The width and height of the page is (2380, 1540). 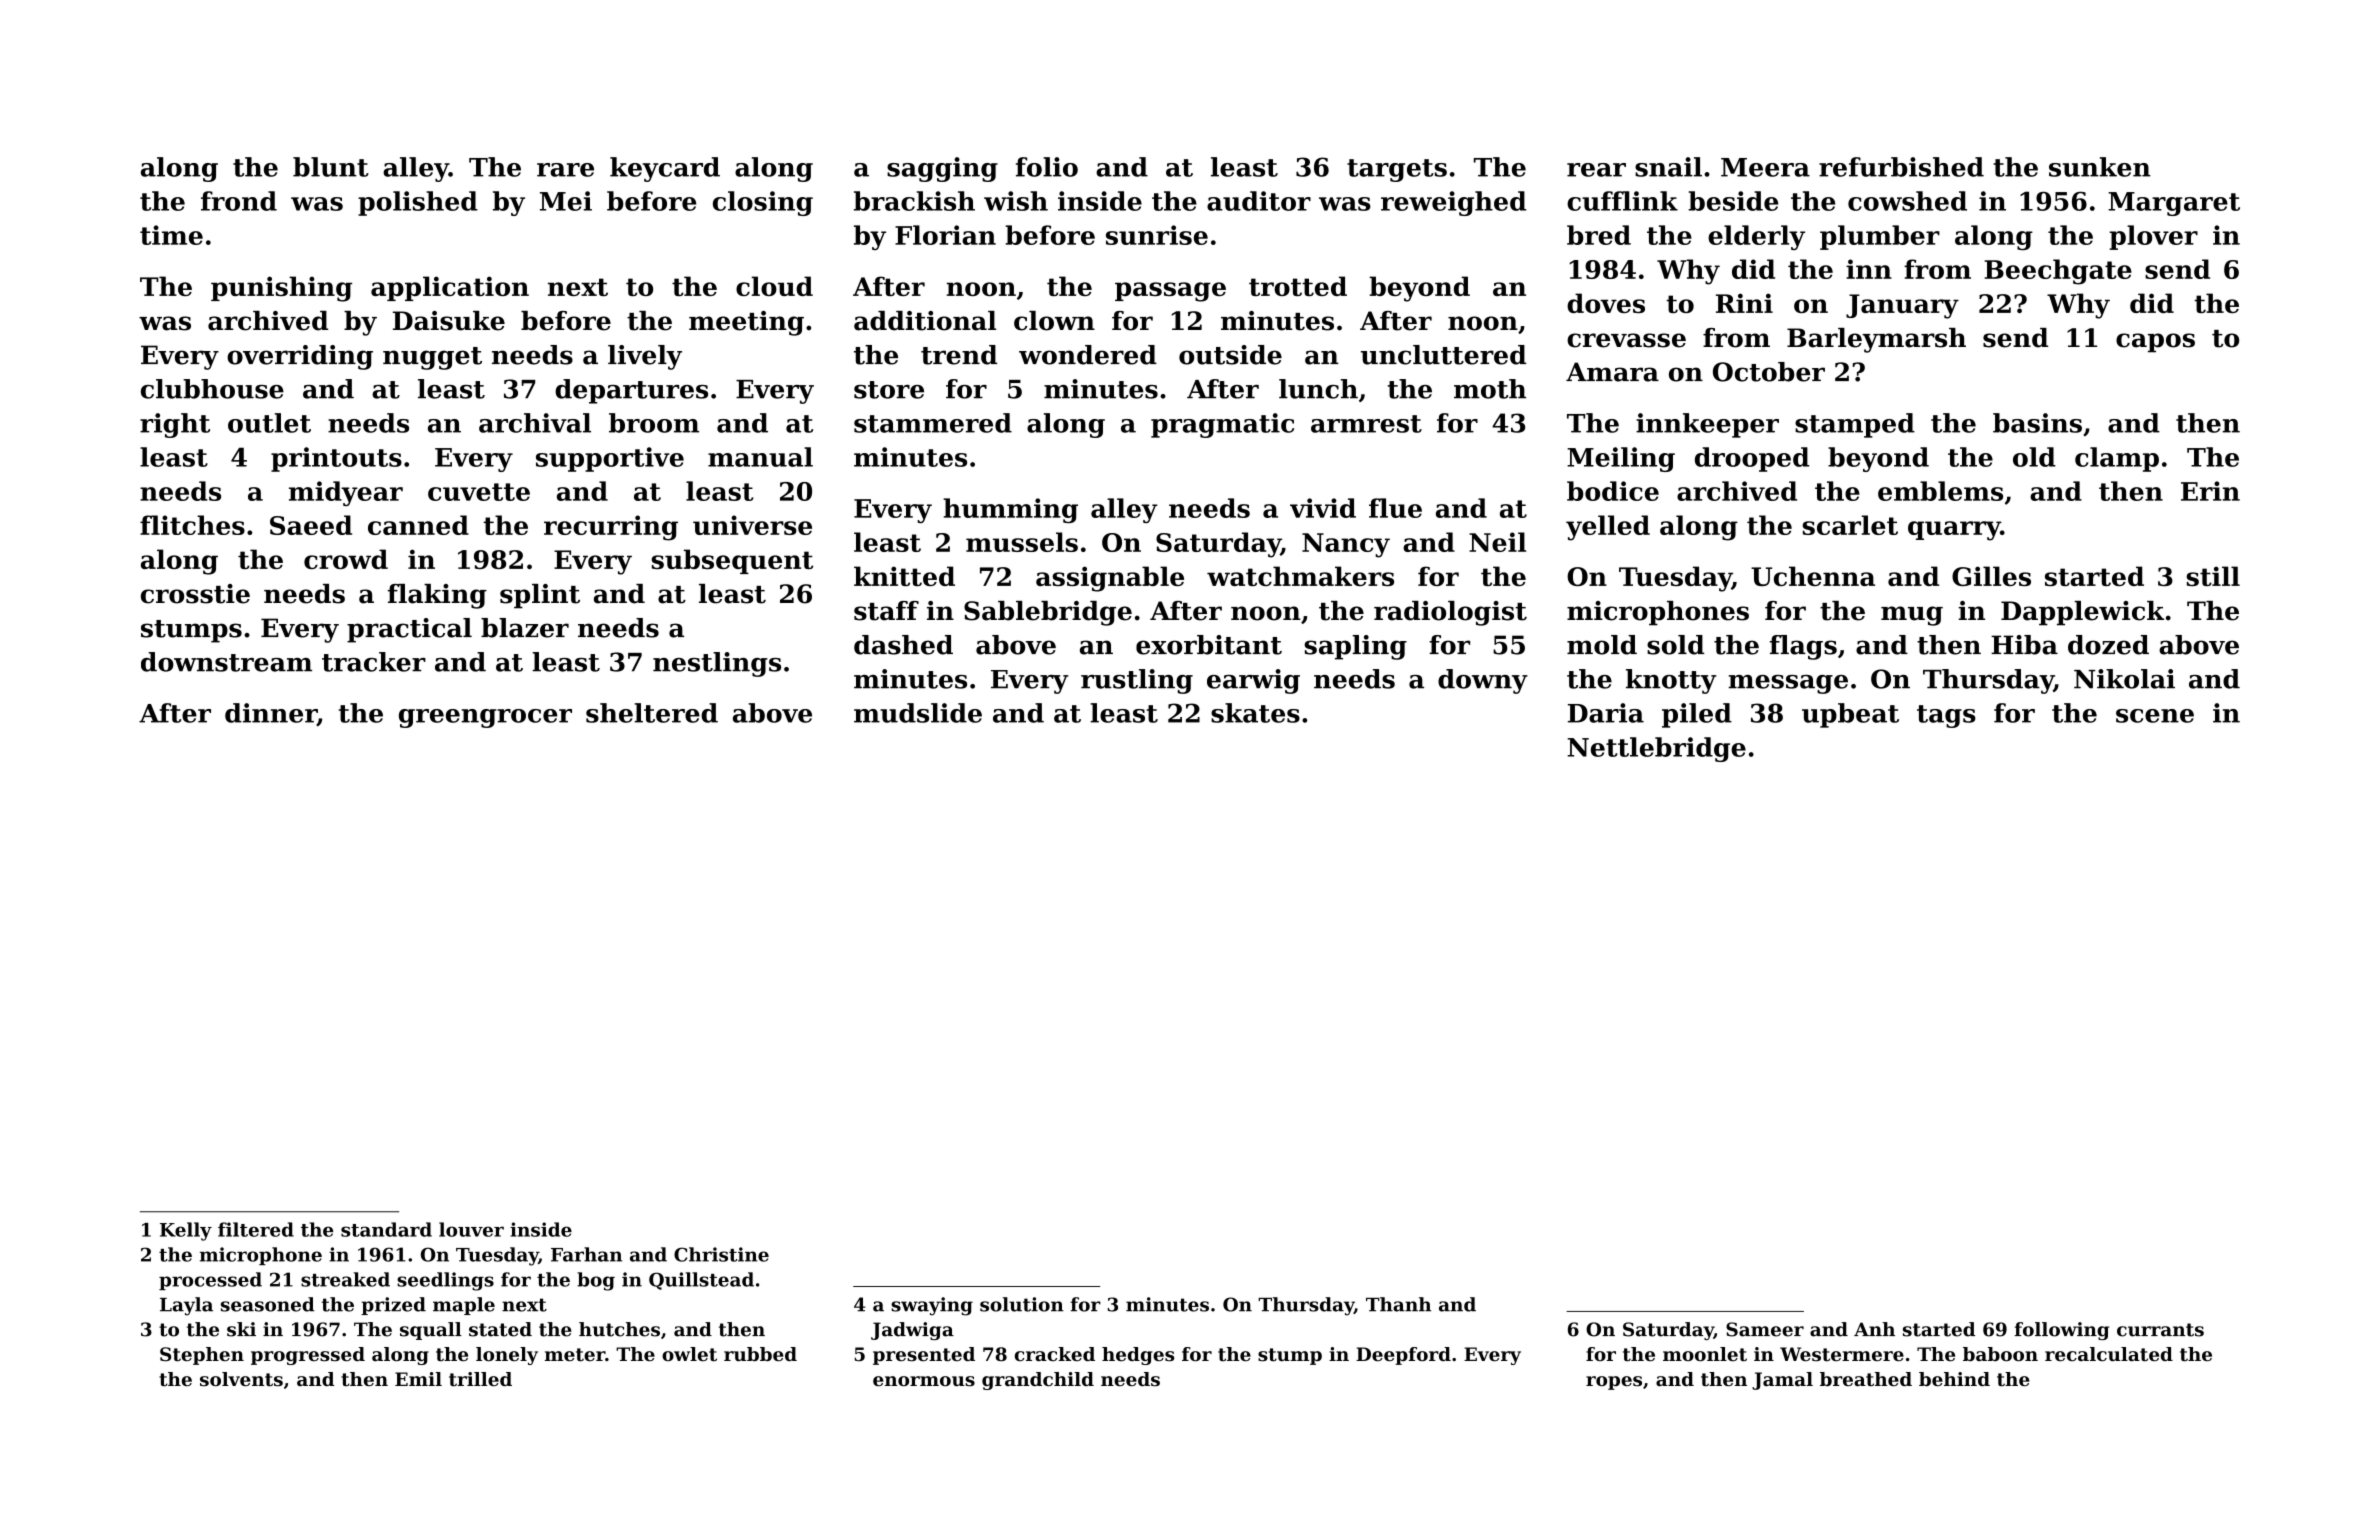 What do you see at coordinates (331, 167) in the page?
I see `blunt` at bounding box center [331, 167].
